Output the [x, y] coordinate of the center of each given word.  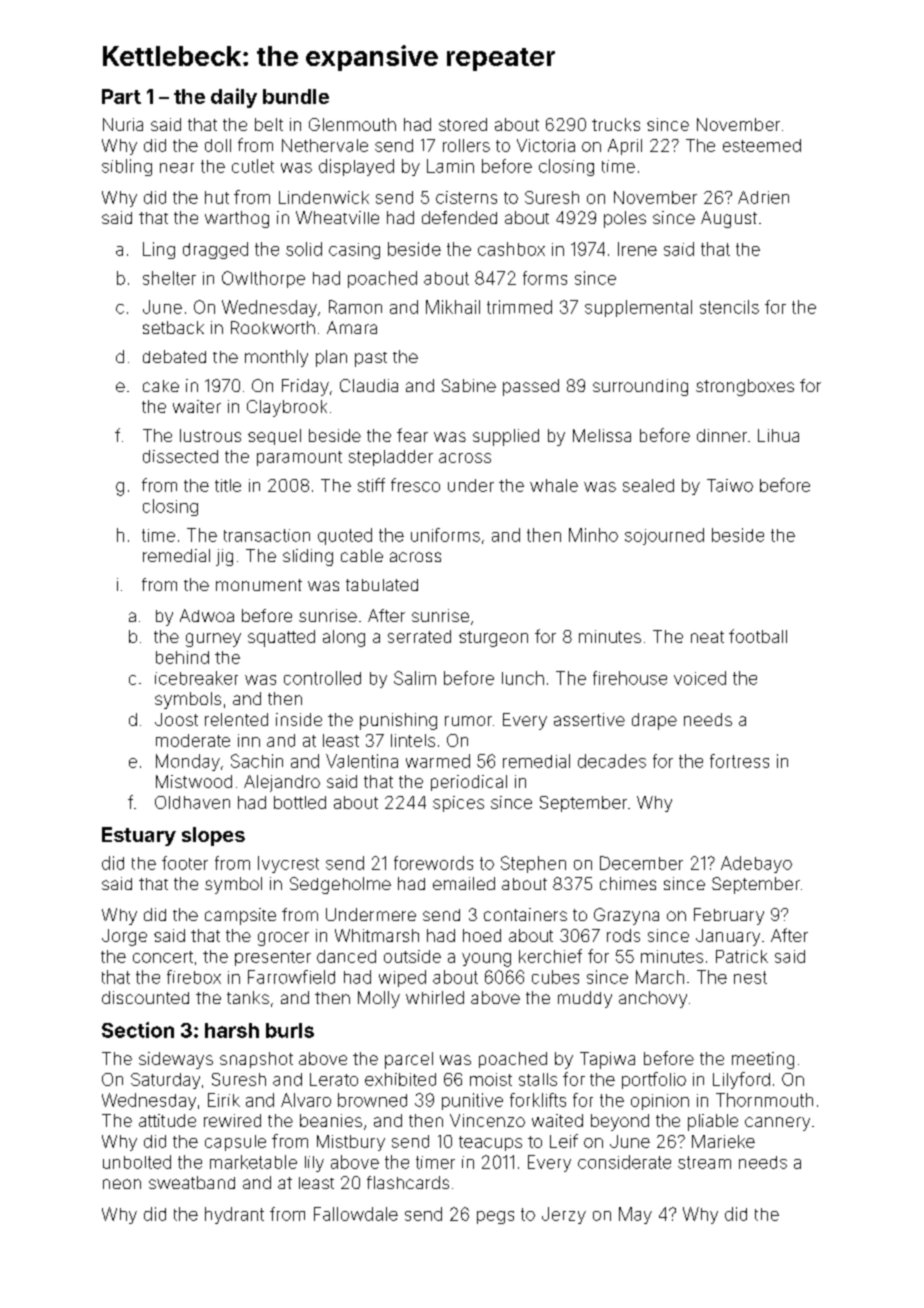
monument [259, 585]
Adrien [763, 197]
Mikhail [453, 307]
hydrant [234, 1215]
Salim [415, 678]
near [177, 168]
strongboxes [745, 387]
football [758, 636]
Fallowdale [356, 1214]
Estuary [139, 836]
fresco [415, 485]
